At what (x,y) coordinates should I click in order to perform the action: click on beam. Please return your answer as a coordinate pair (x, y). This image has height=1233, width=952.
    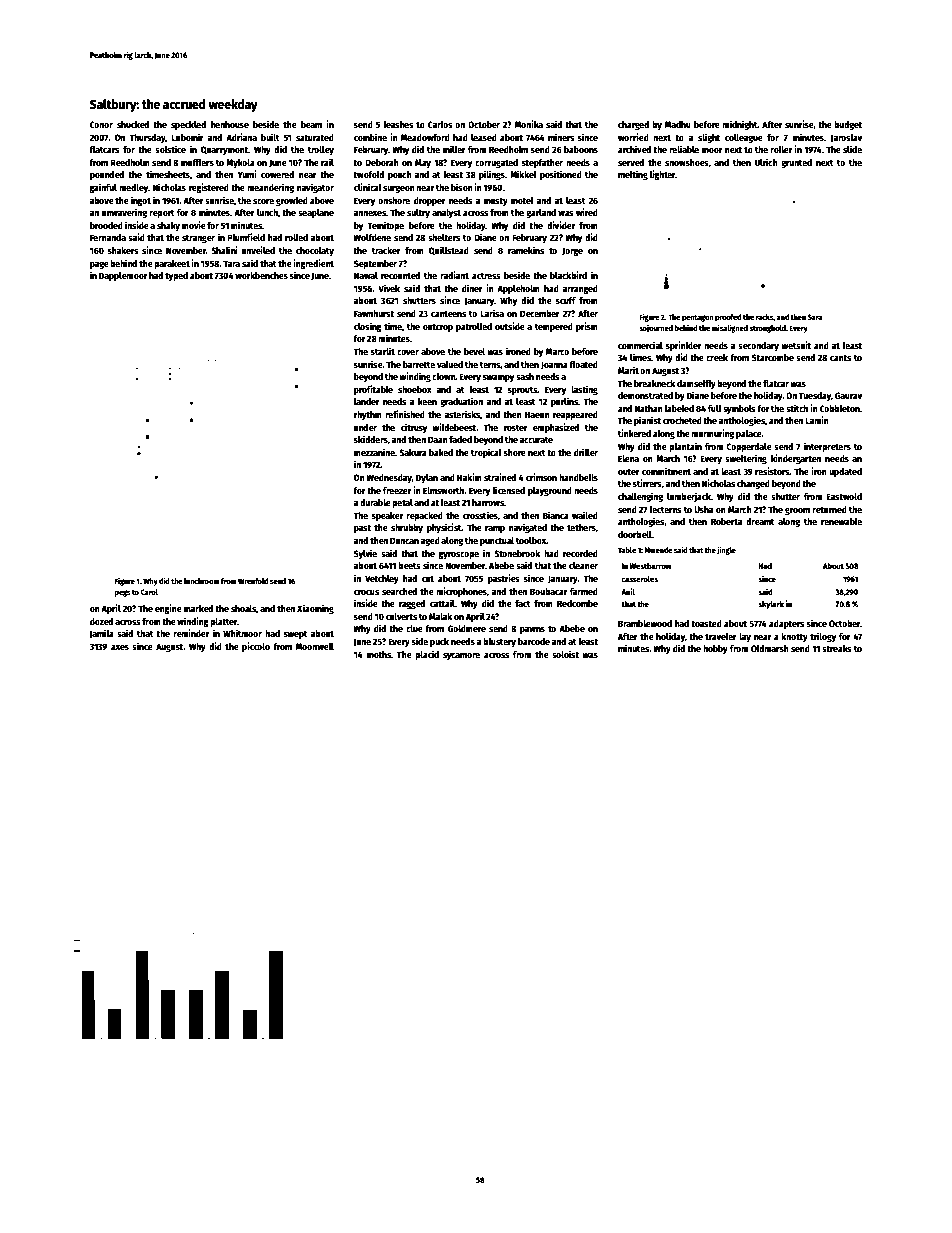
    Looking at the image, I should click on (311, 124).
